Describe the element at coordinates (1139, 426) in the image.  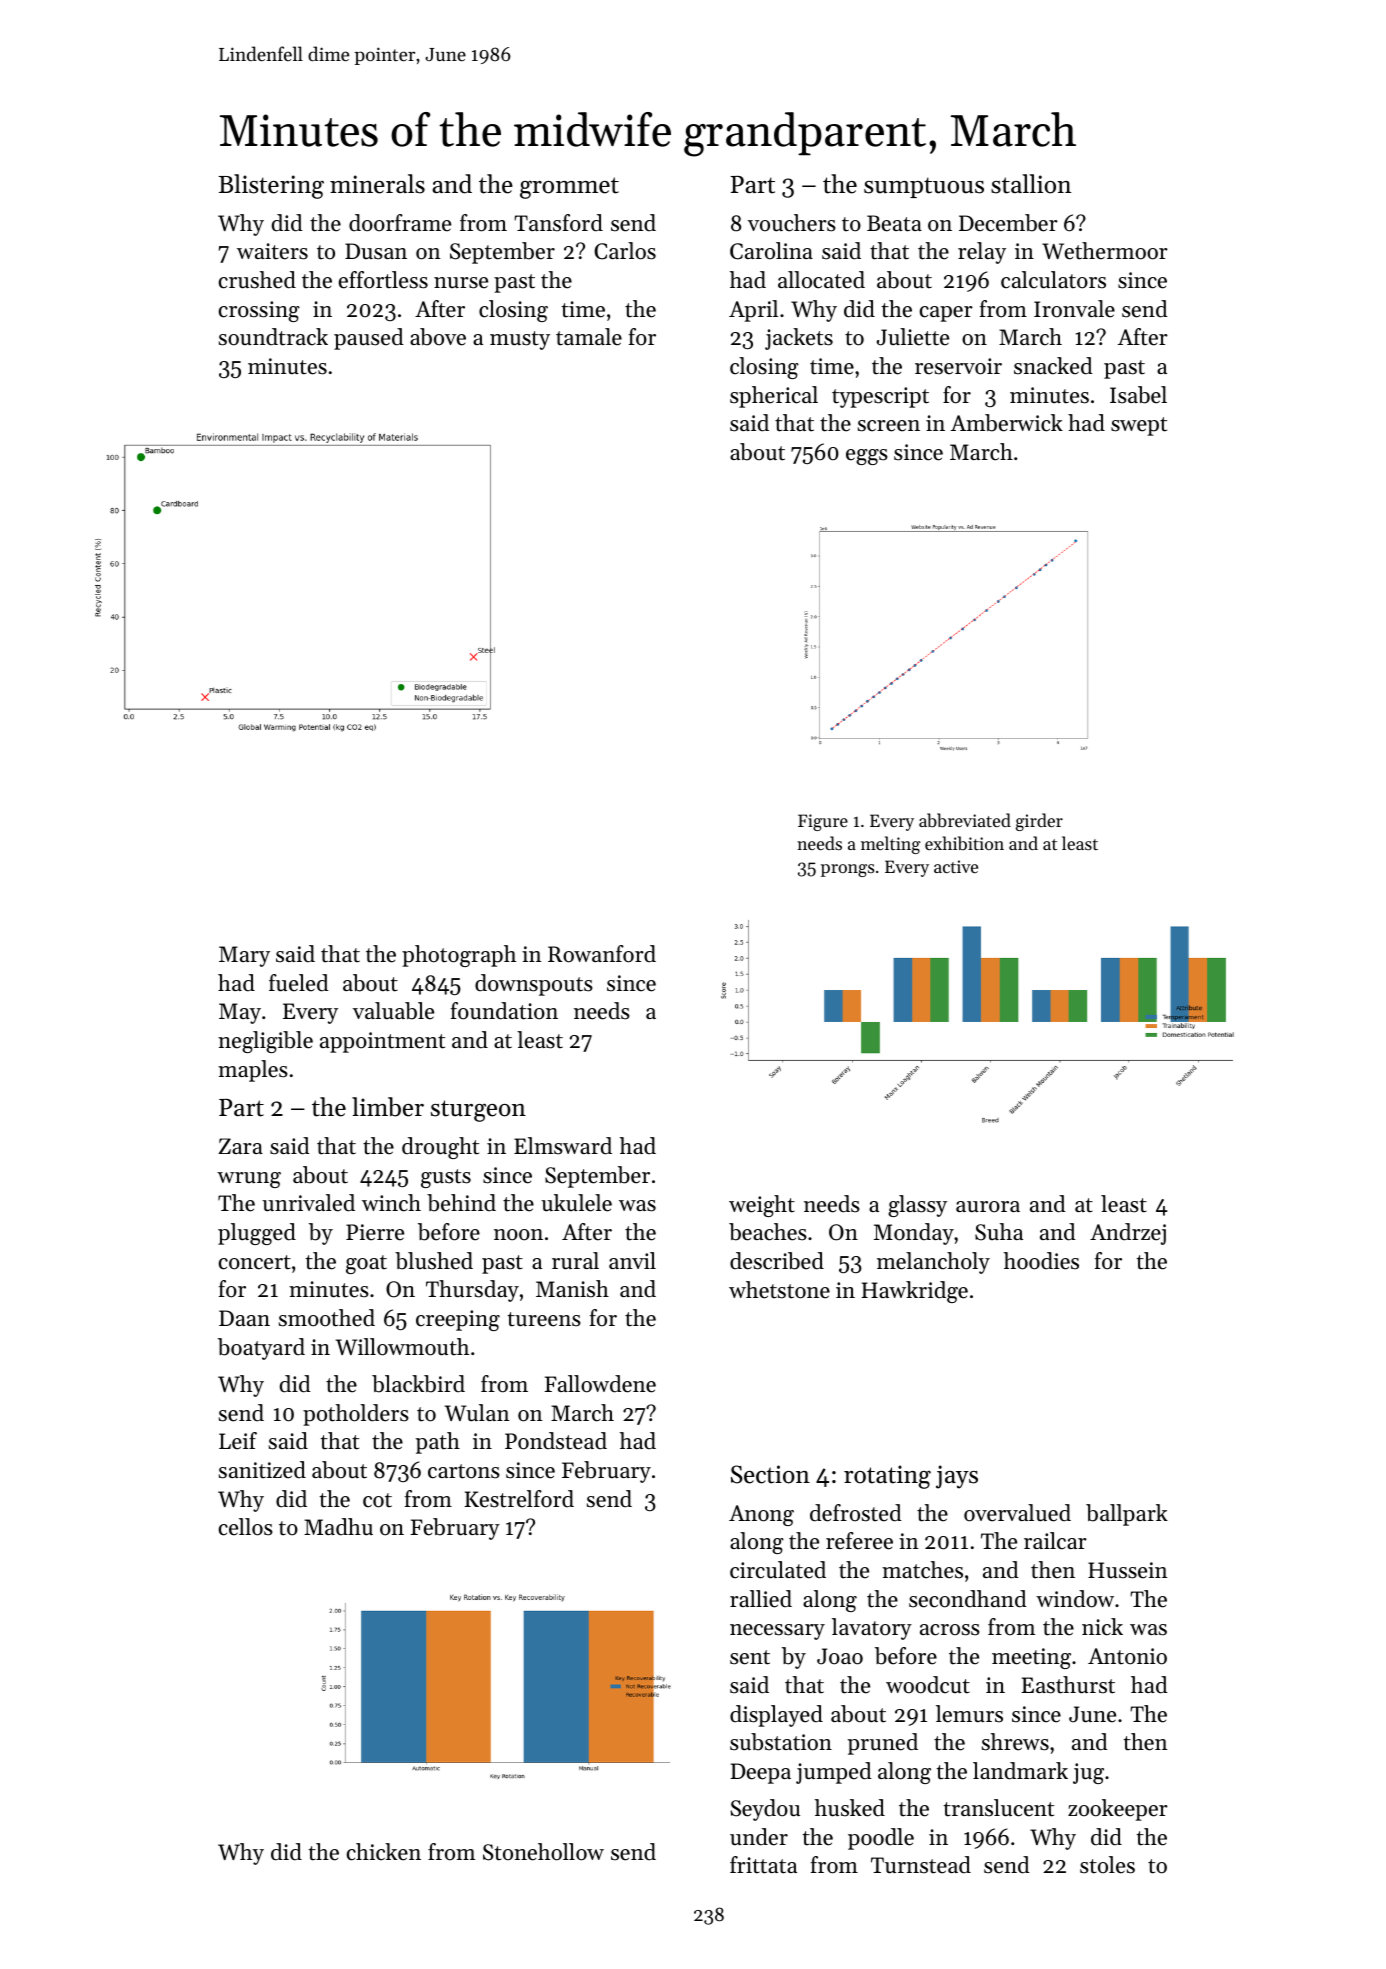
I see `swept` at that location.
